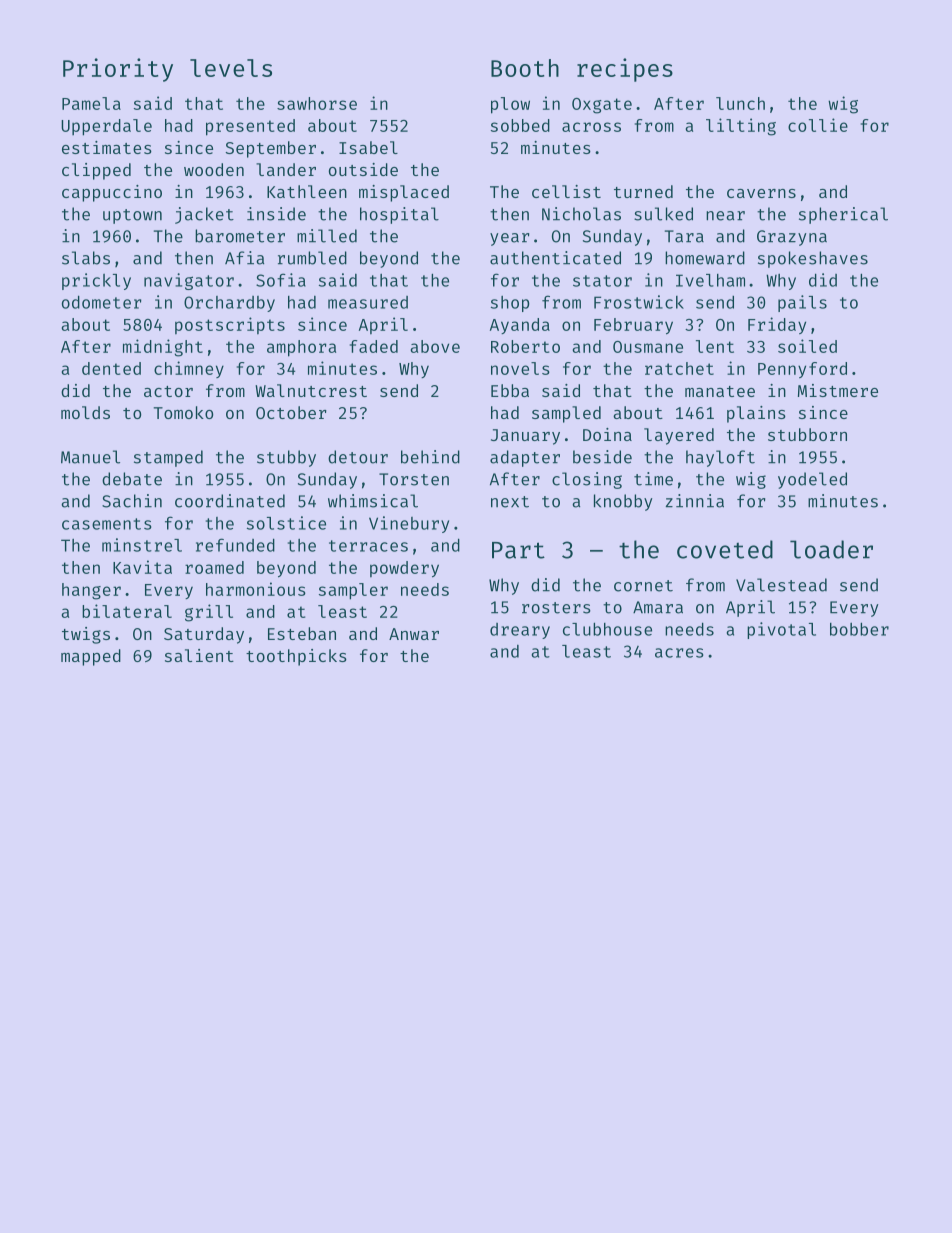 Image resolution: width=952 pixels, height=1233 pixels. Describe the element at coordinates (510, 105) in the screenshot. I see `plow` at that location.
